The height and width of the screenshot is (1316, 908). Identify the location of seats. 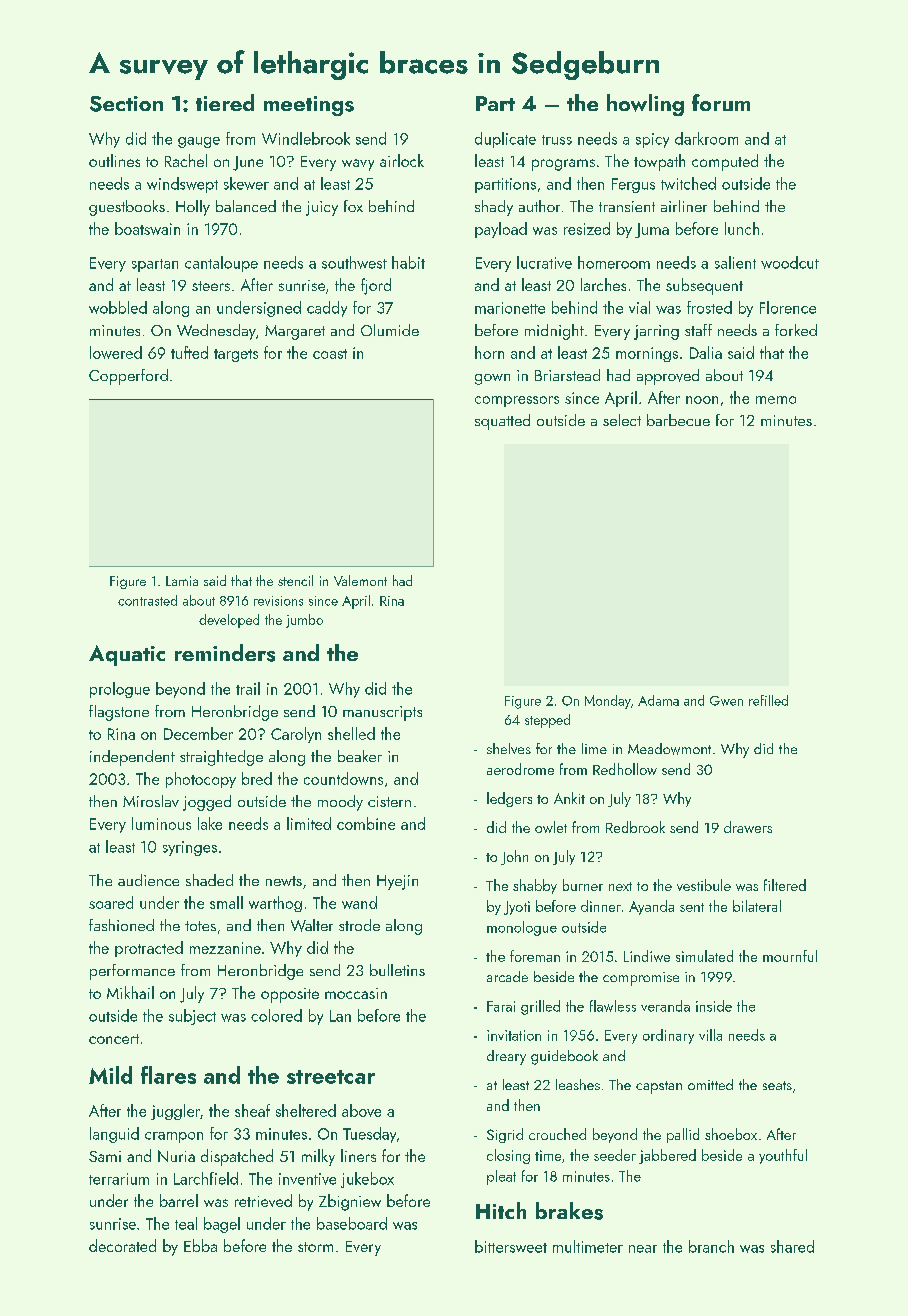
(777, 1085).
